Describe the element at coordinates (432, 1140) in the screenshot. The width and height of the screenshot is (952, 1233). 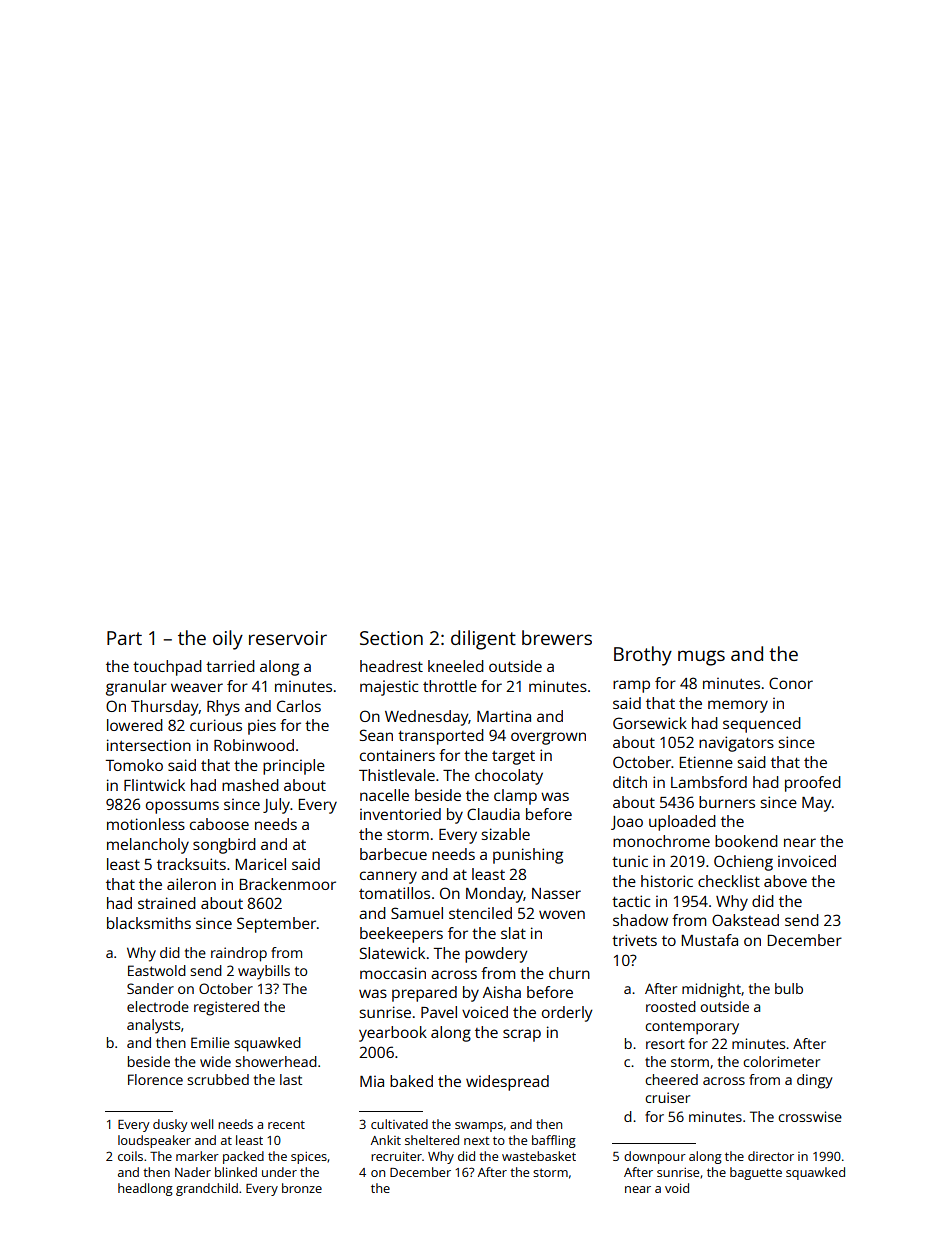
I see `sheltered` at that location.
